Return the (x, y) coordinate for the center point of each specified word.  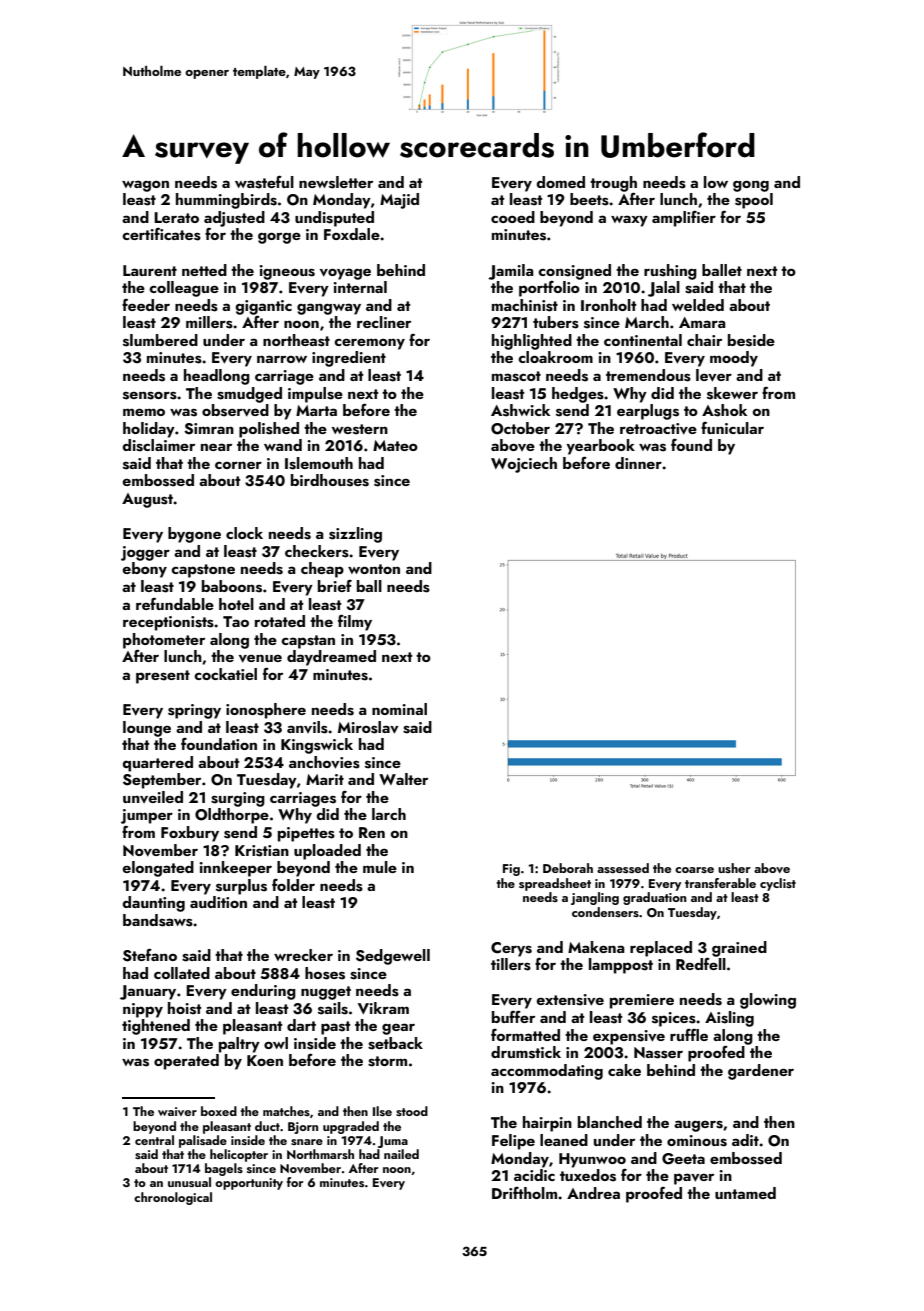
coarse (694, 870)
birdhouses (330, 480)
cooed (513, 217)
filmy (355, 622)
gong (751, 186)
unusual (189, 1182)
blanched (610, 1122)
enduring (263, 992)
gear (398, 1029)
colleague (184, 289)
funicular (732, 428)
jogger (145, 553)
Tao (236, 621)
